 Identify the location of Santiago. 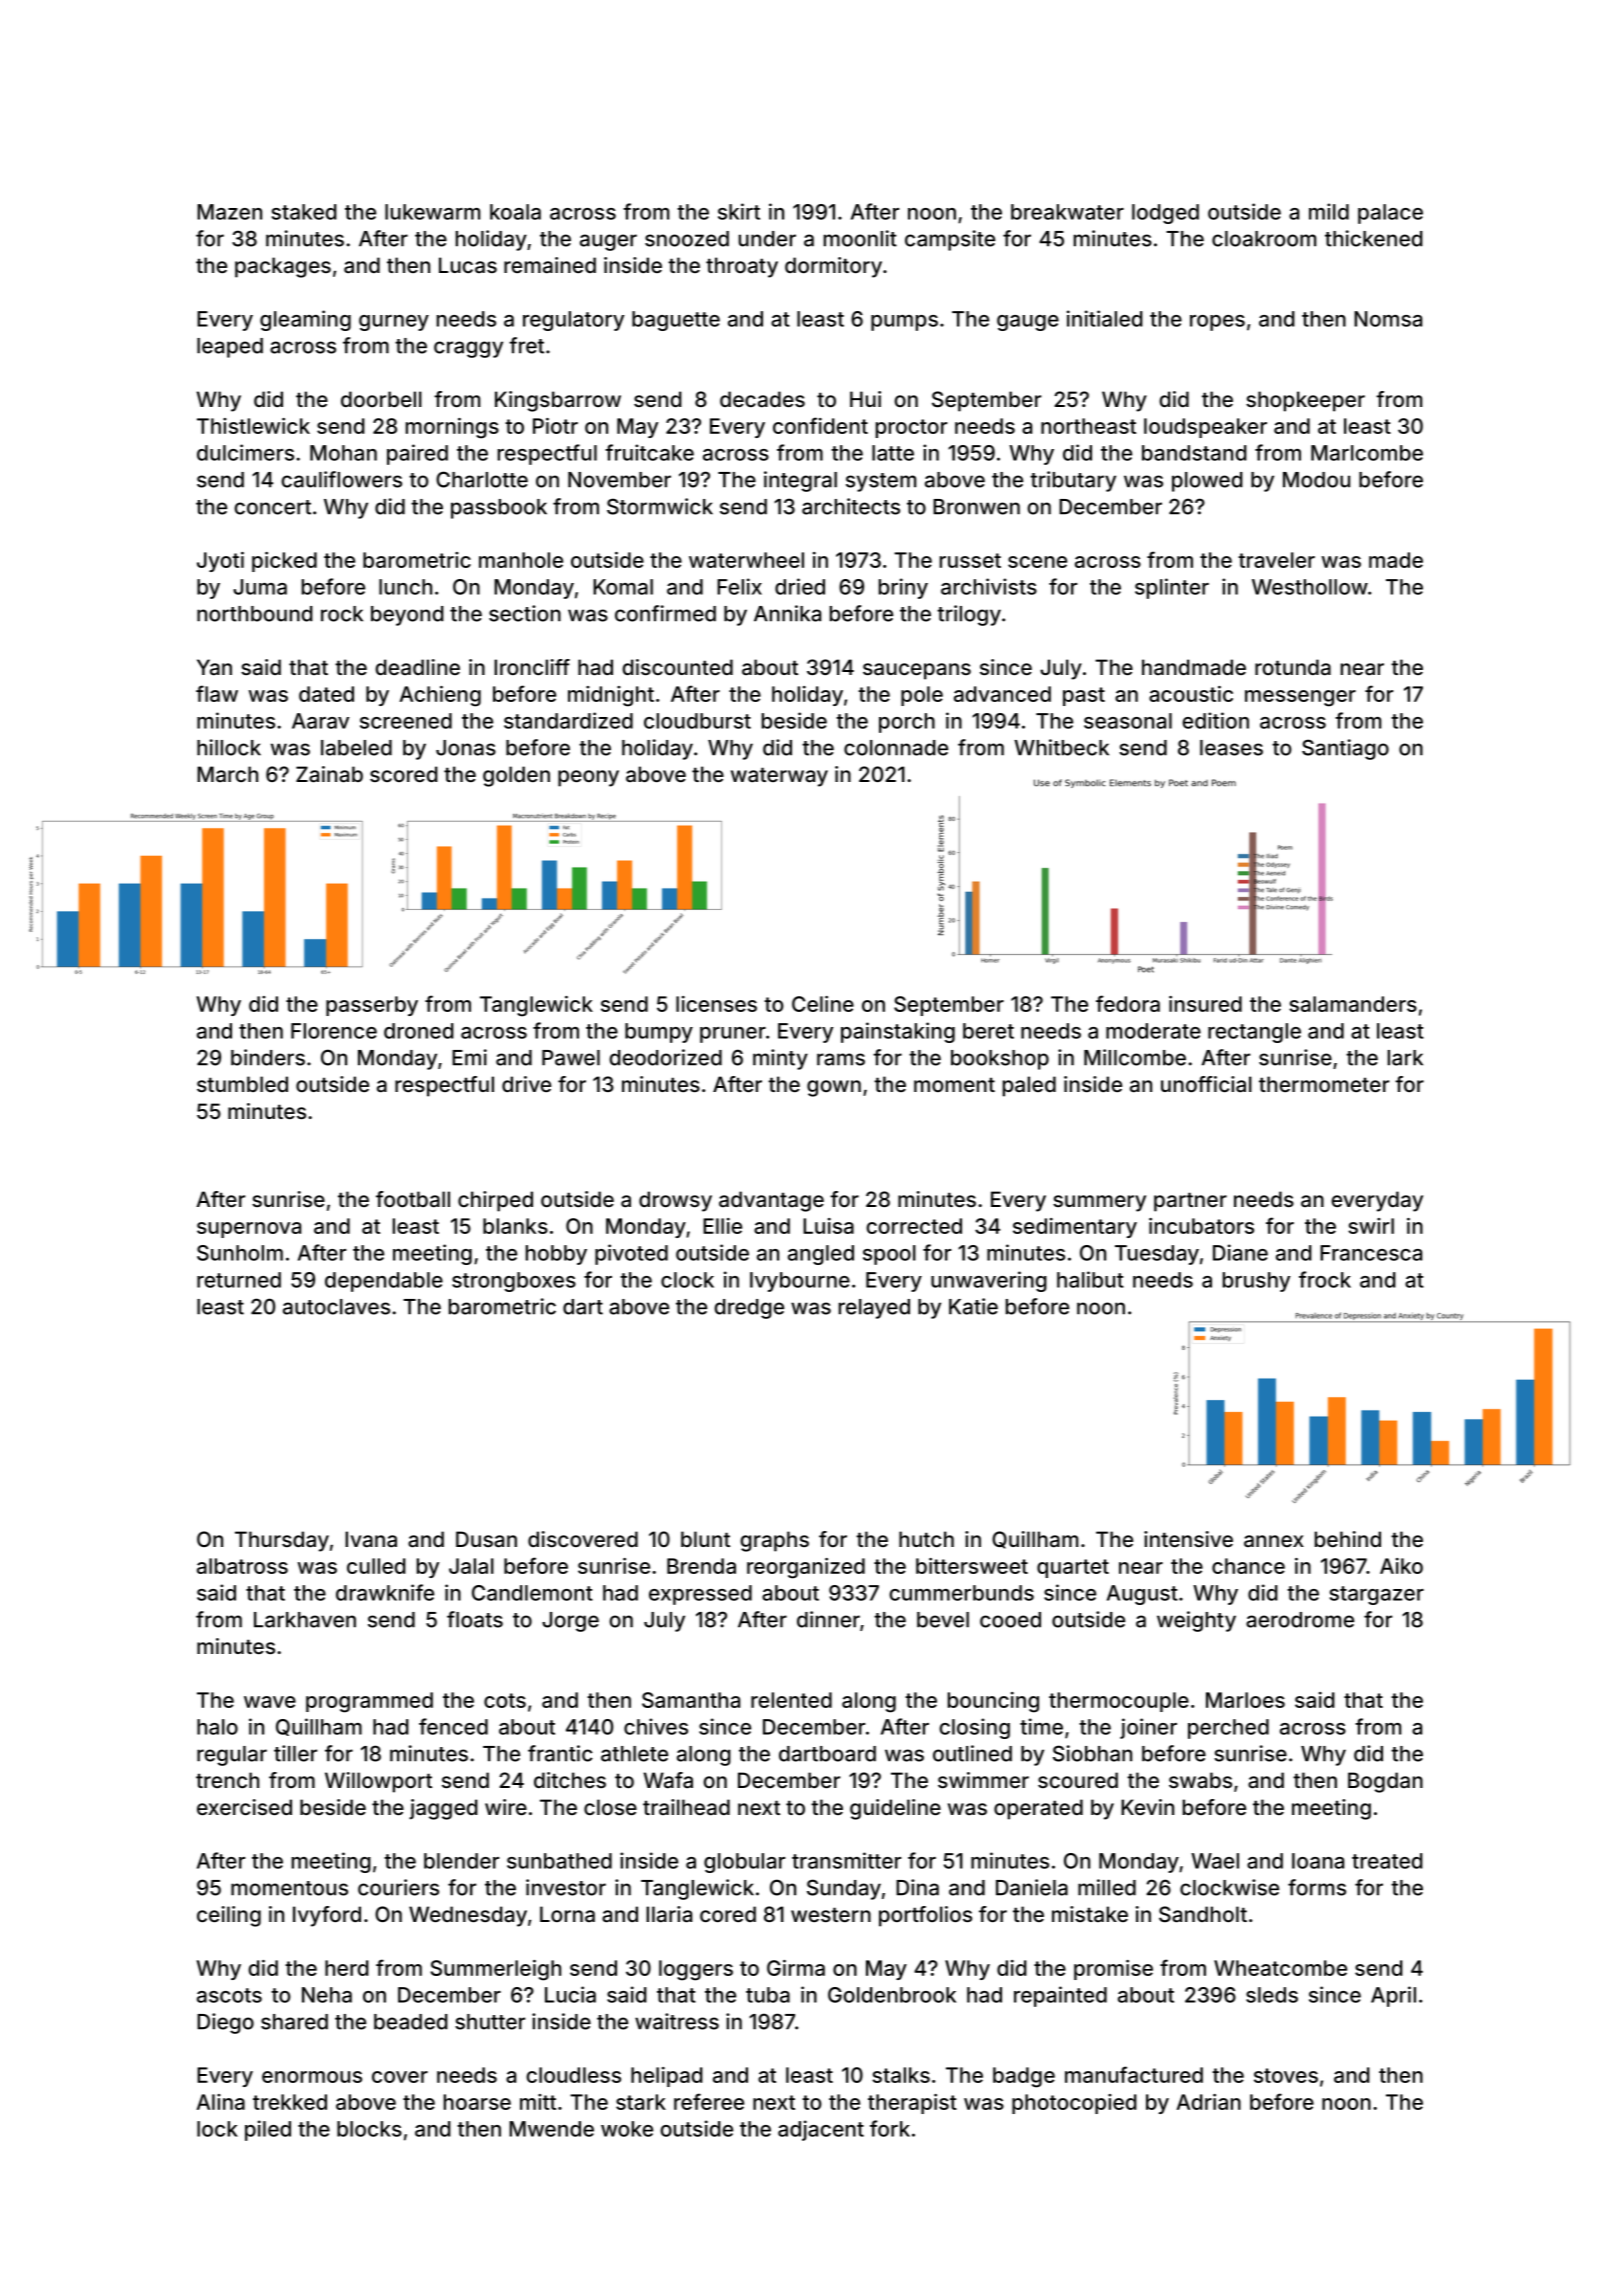
(1345, 749).
